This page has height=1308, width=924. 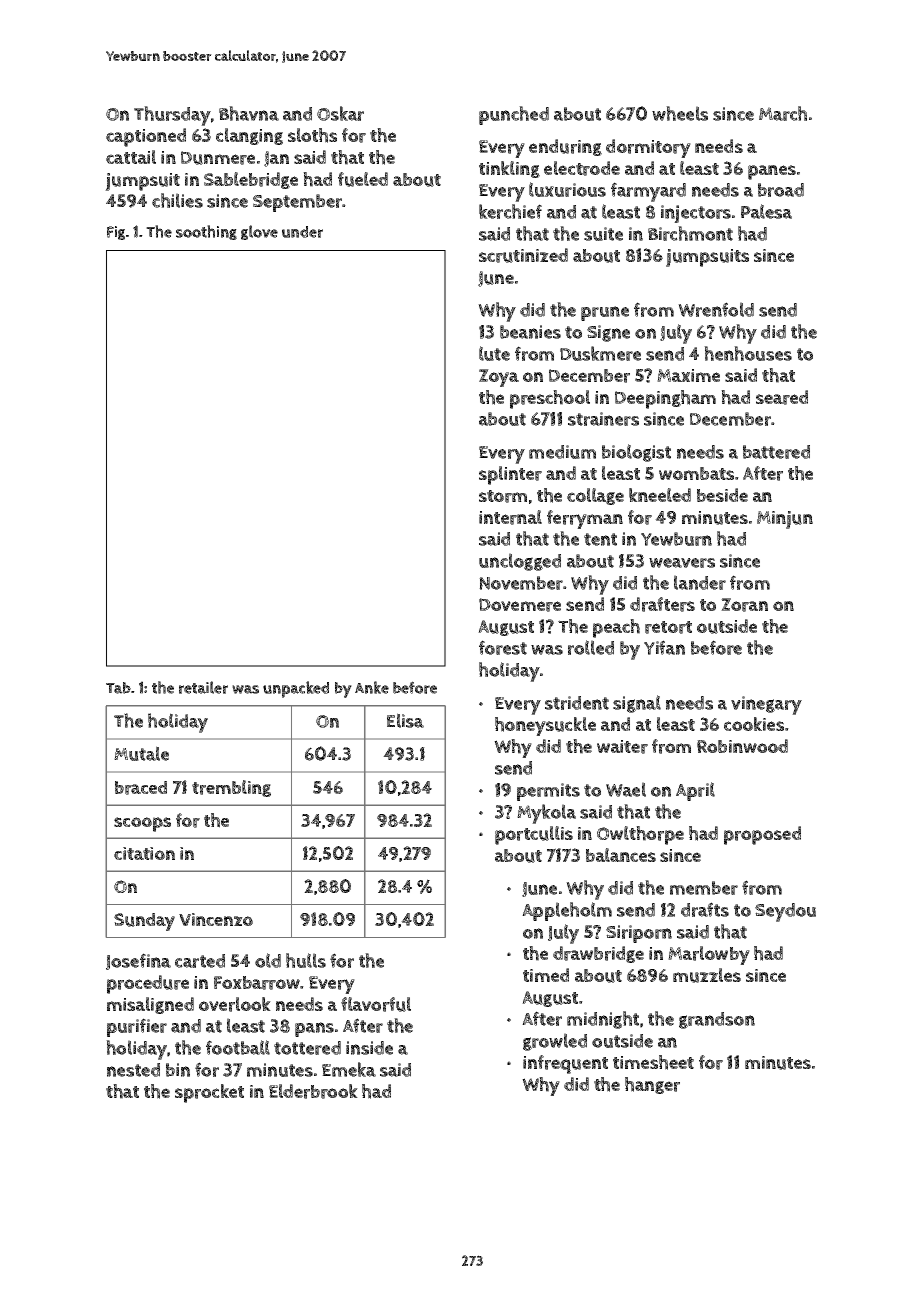 What do you see at coordinates (523, 255) in the page?
I see `scrutinized` at bounding box center [523, 255].
